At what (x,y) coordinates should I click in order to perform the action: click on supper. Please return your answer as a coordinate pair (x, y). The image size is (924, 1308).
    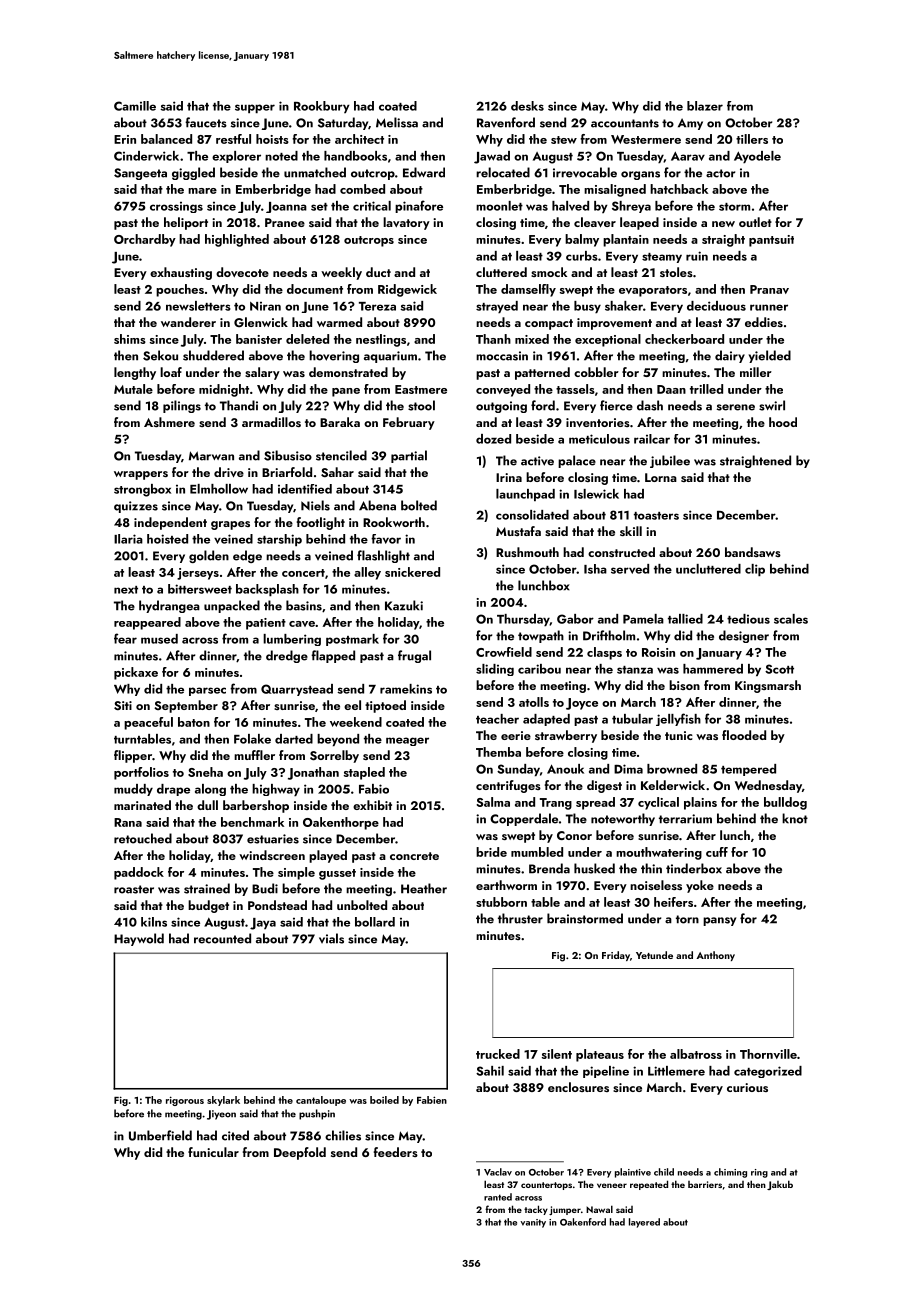
    Looking at the image, I should click on (255, 108).
